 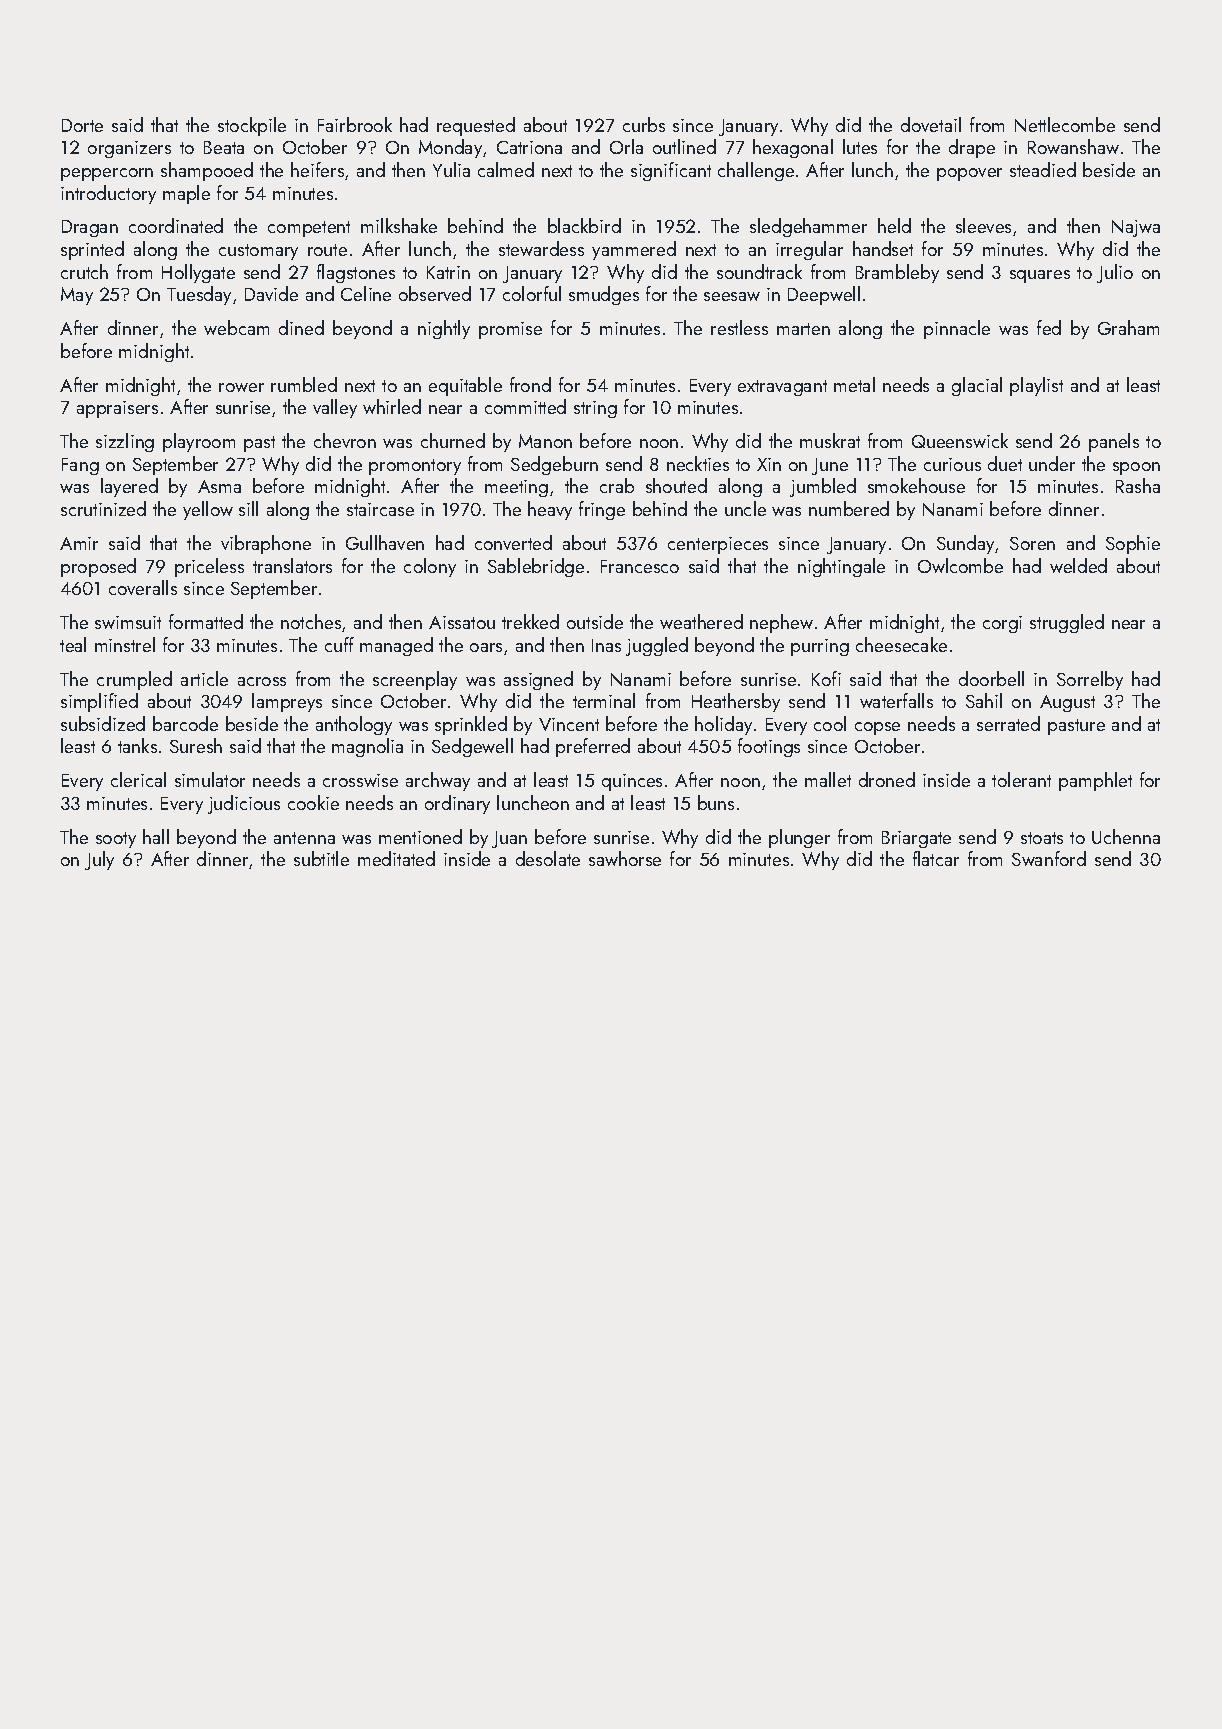 I want to click on Najwa, so click(x=1136, y=228).
